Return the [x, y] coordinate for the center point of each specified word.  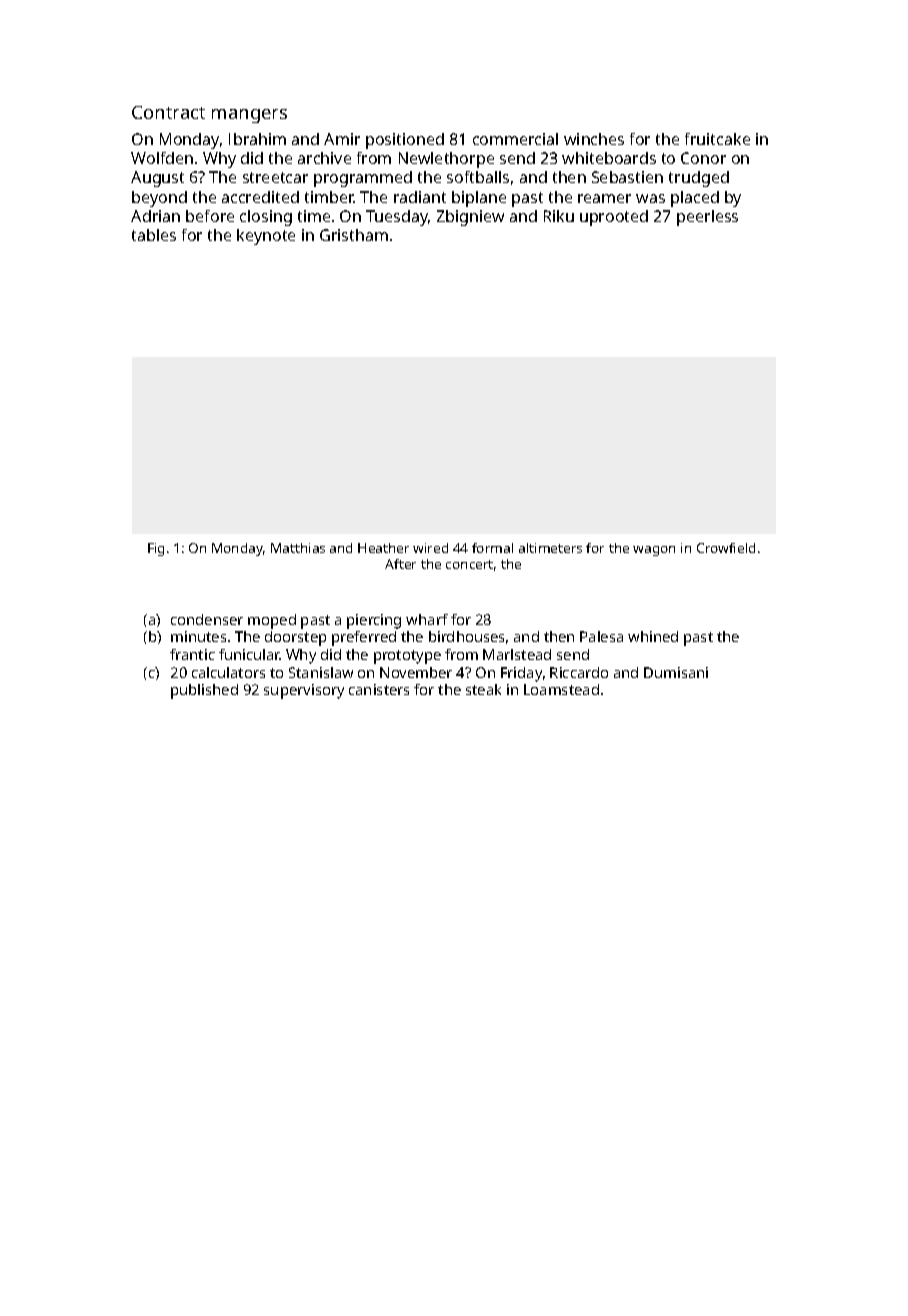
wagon [654, 551]
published [204, 691]
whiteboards [609, 158]
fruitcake [717, 139]
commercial [515, 139]
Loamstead [561, 689]
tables [154, 235]
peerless [707, 218]
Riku [559, 216]
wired [430, 548]
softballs [478, 177]
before [210, 216]
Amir [342, 139]
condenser [207, 619]
